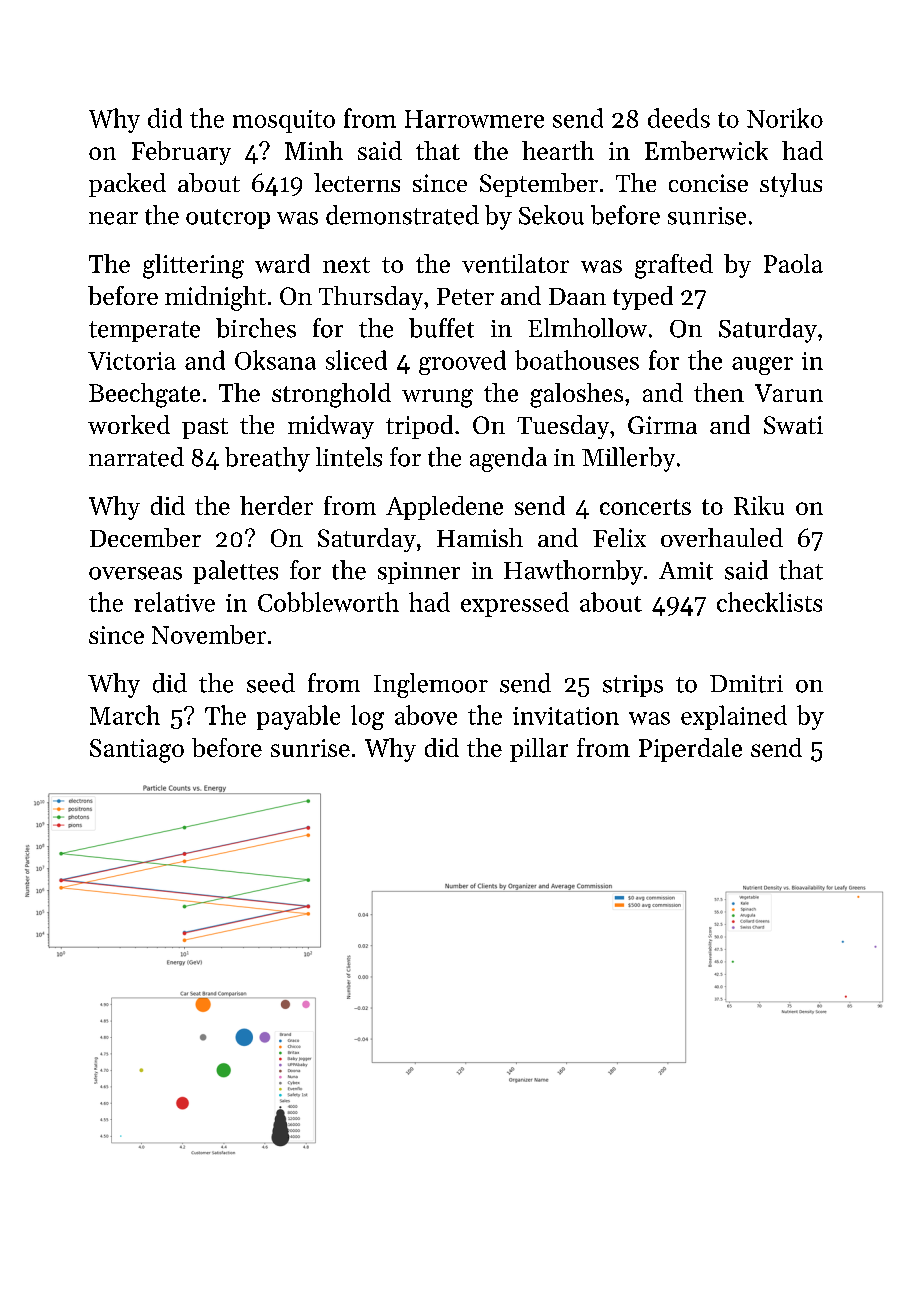  I want to click on Santiago, so click(137, 751).
